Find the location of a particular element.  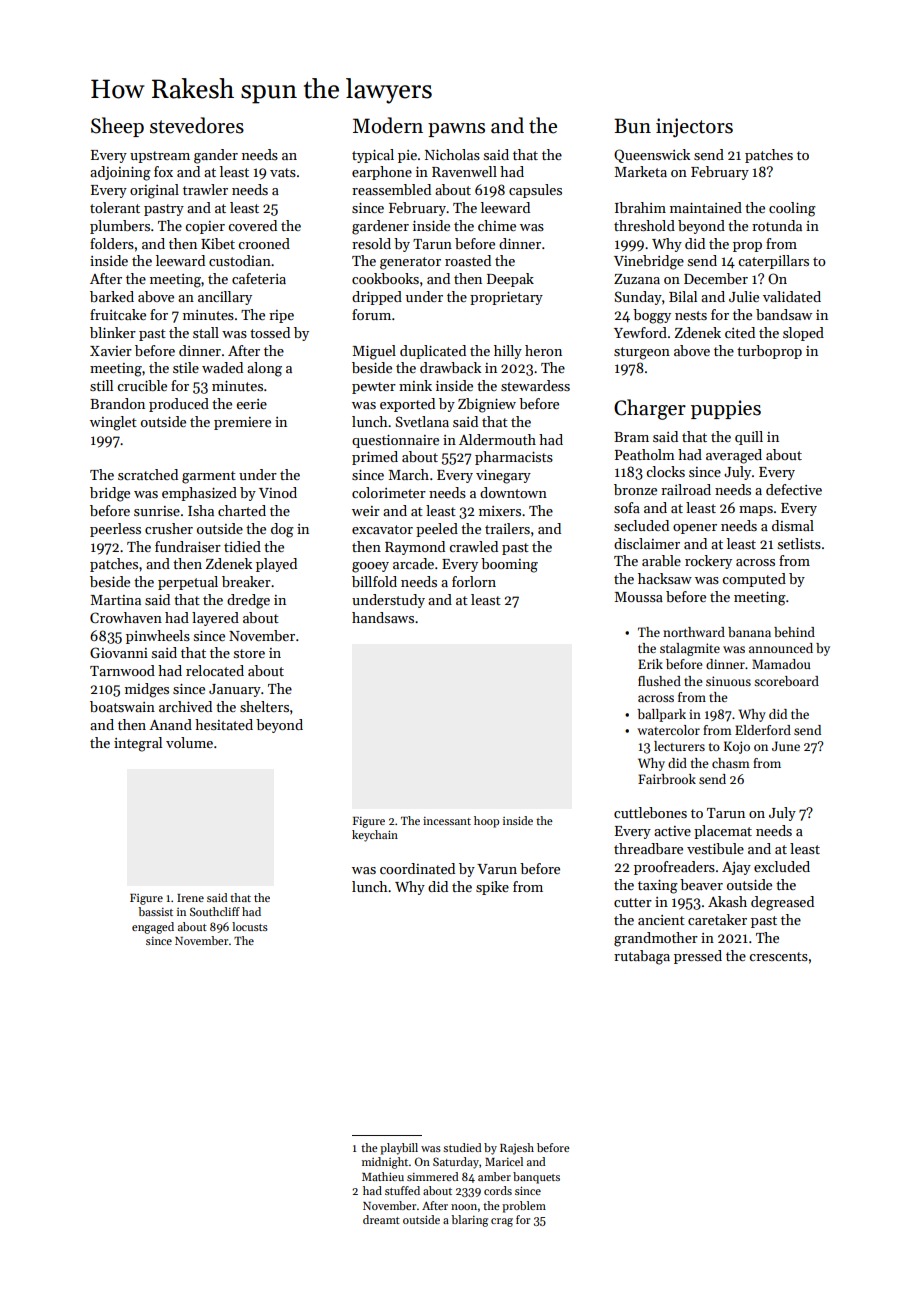

dreamt is located at coordinates (381, 1219).
